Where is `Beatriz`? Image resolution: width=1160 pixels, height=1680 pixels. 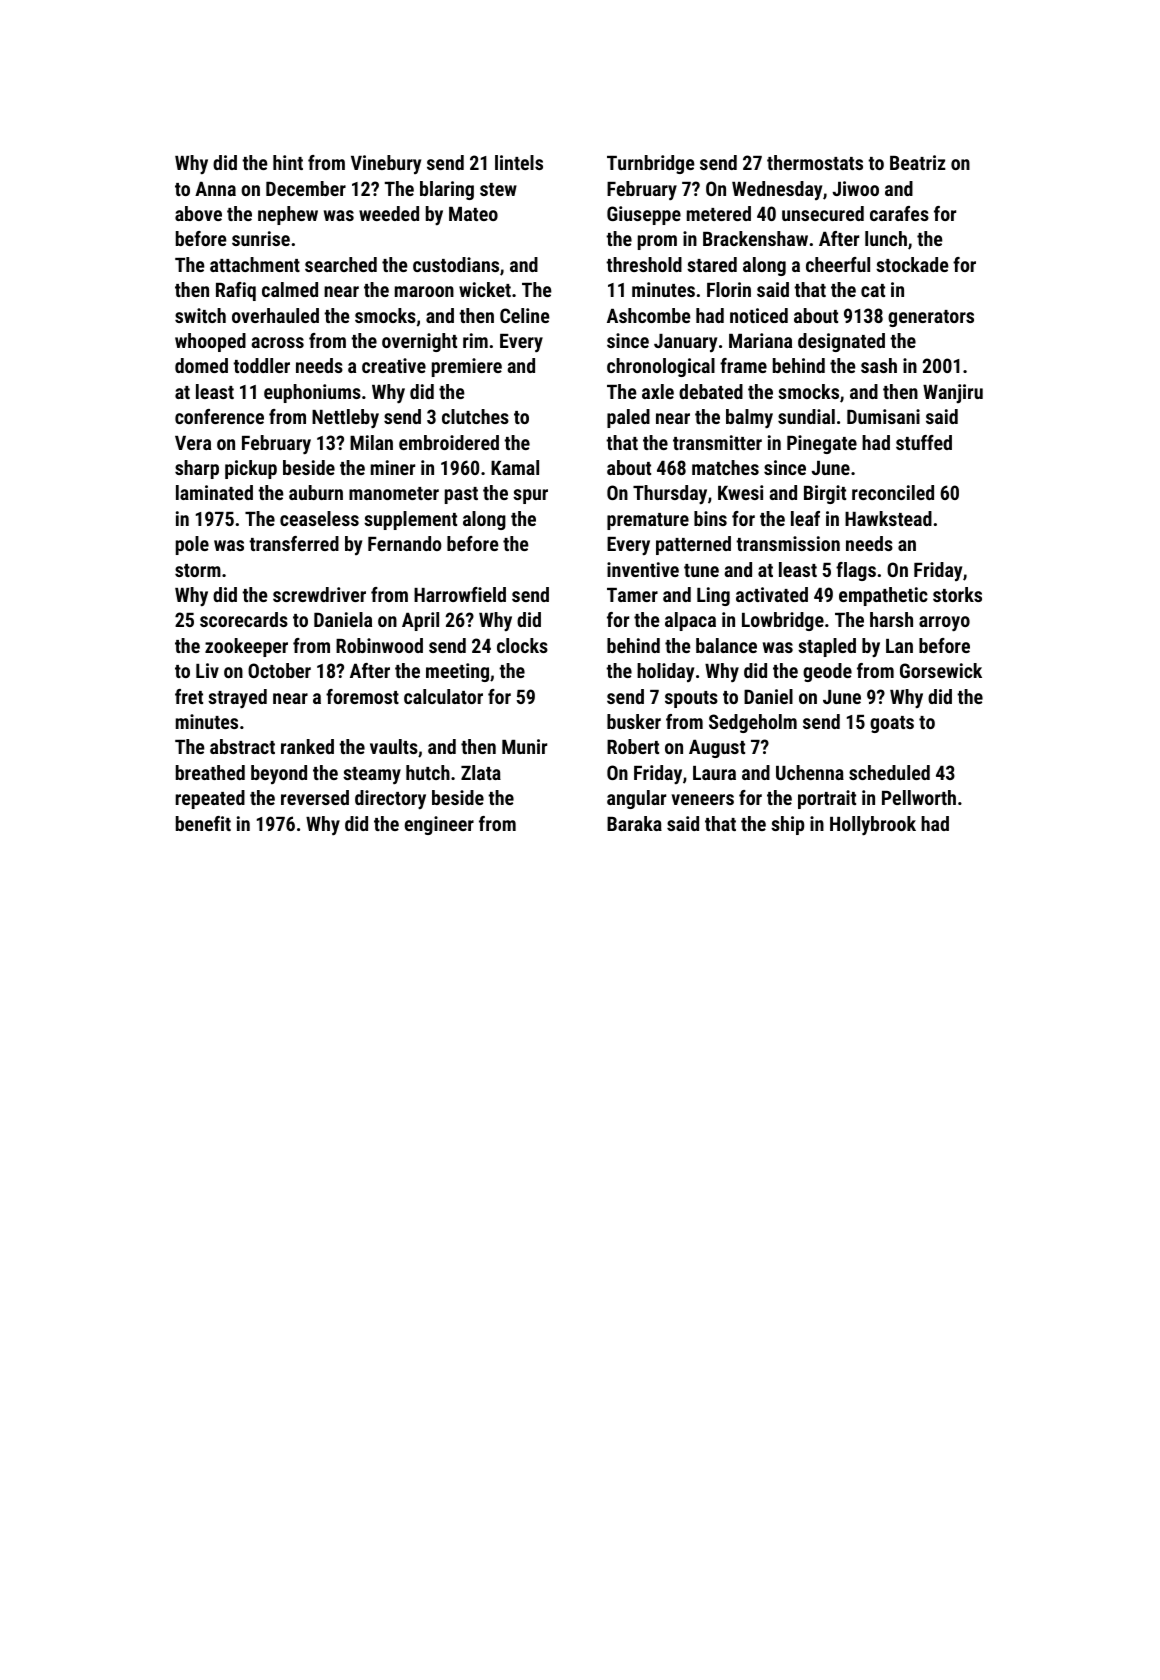
Beatriz is located at coordinates (918, 162).
